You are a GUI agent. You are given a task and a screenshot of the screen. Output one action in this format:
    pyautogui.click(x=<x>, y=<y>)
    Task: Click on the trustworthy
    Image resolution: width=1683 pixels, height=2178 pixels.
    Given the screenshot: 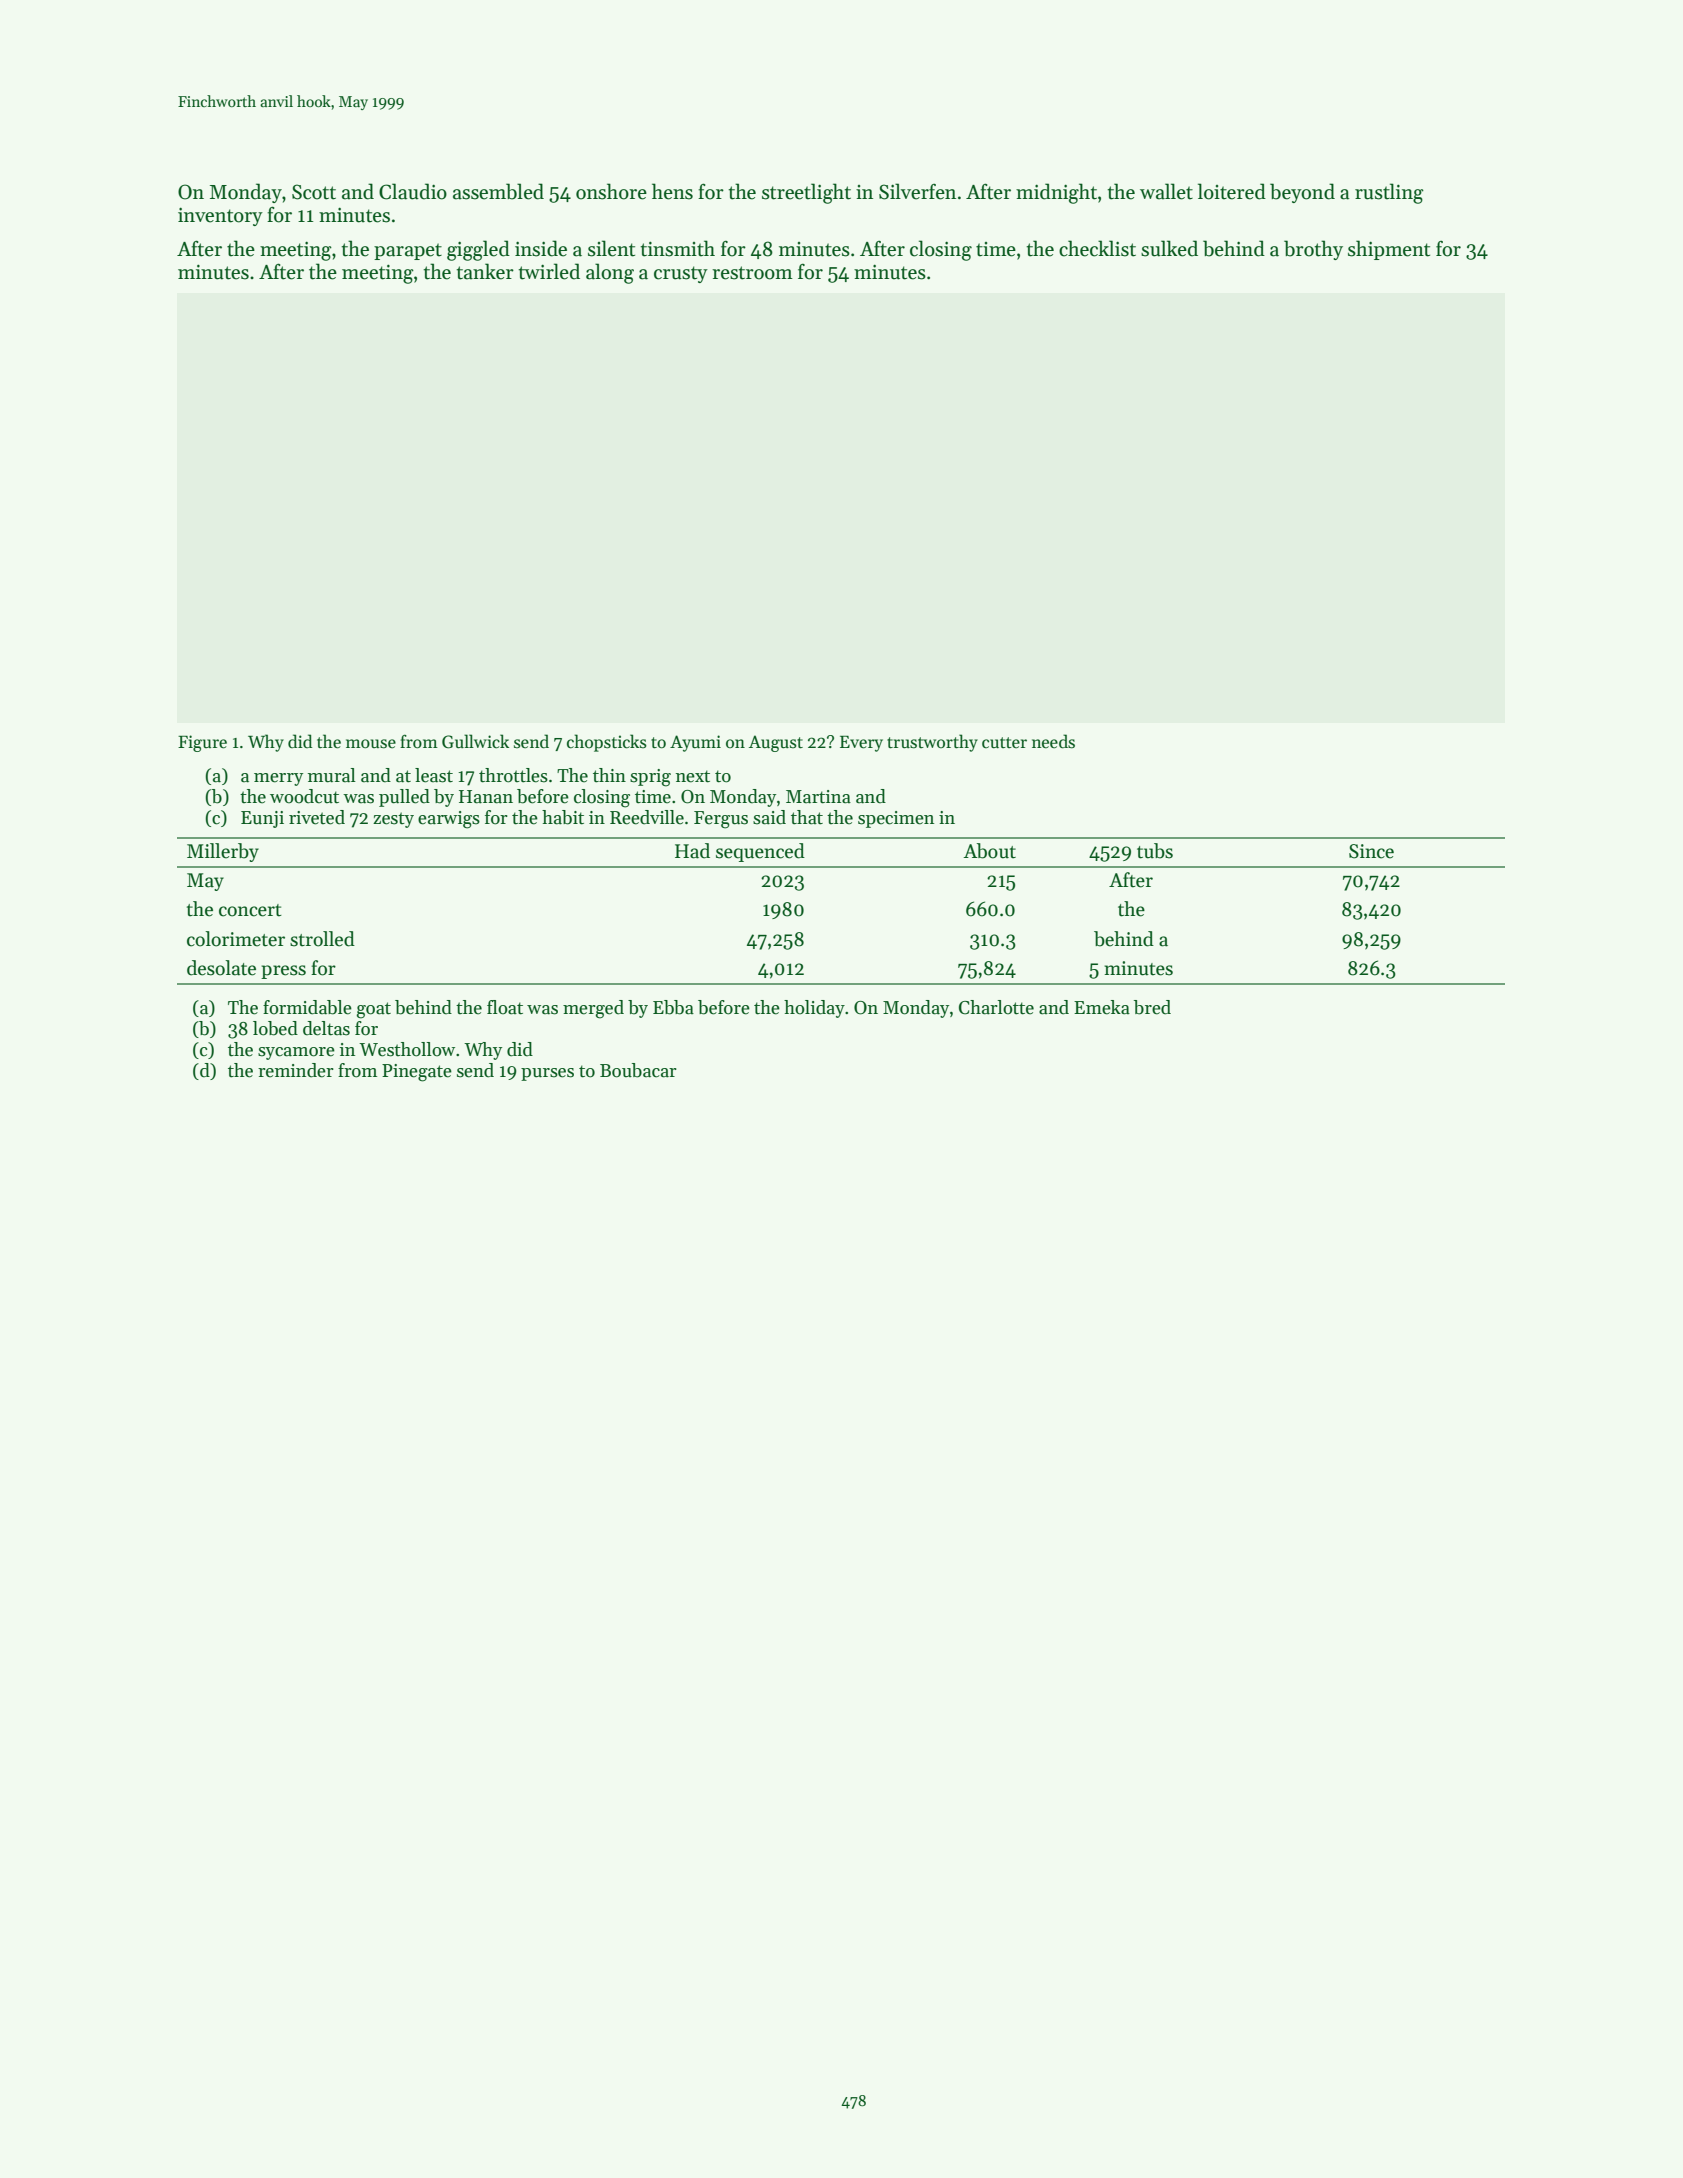 What is the action you would take?
    pyautogui.click(x=932, y=743)
